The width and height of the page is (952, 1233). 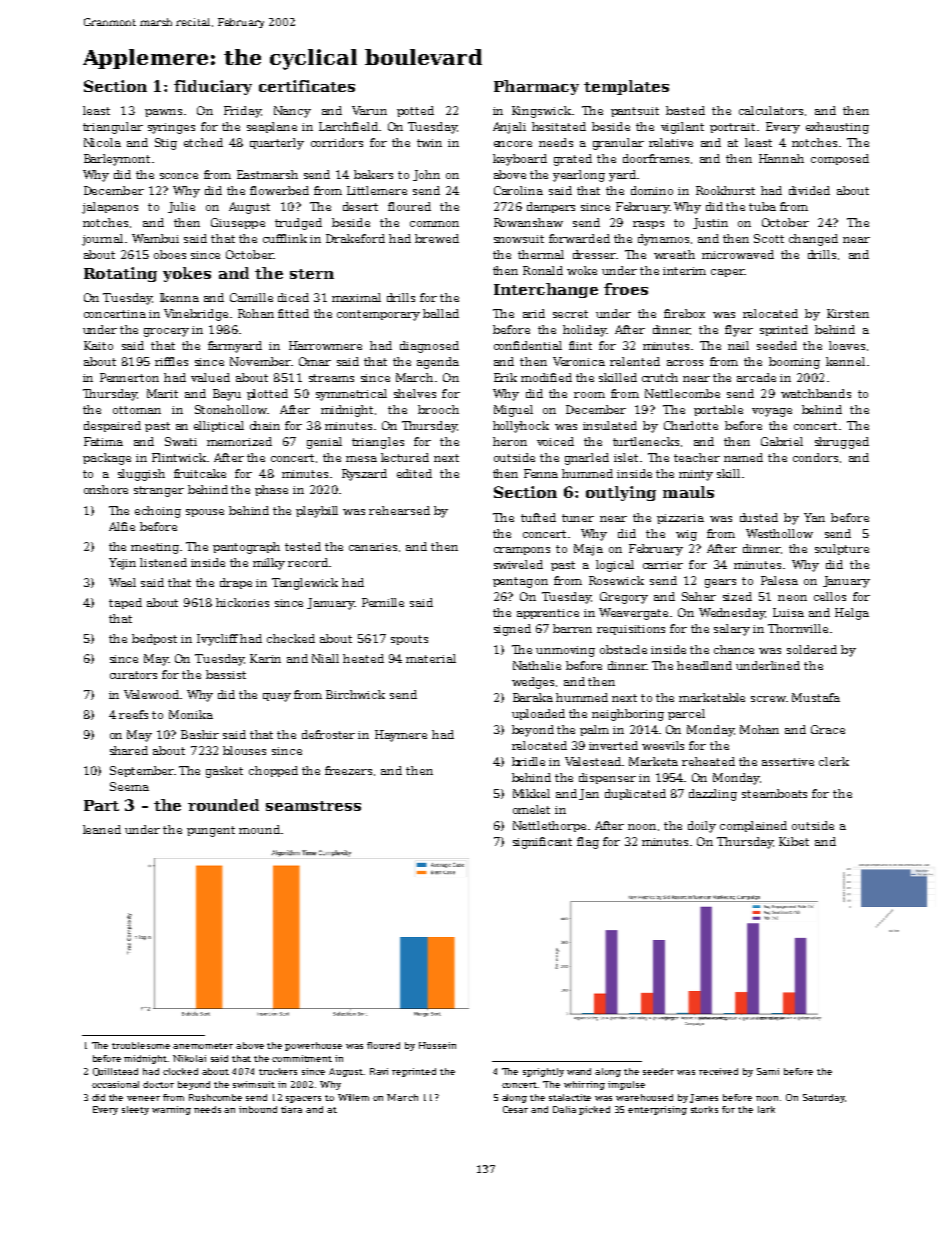 I want to click on leaned, so click(x=102, y=829).
